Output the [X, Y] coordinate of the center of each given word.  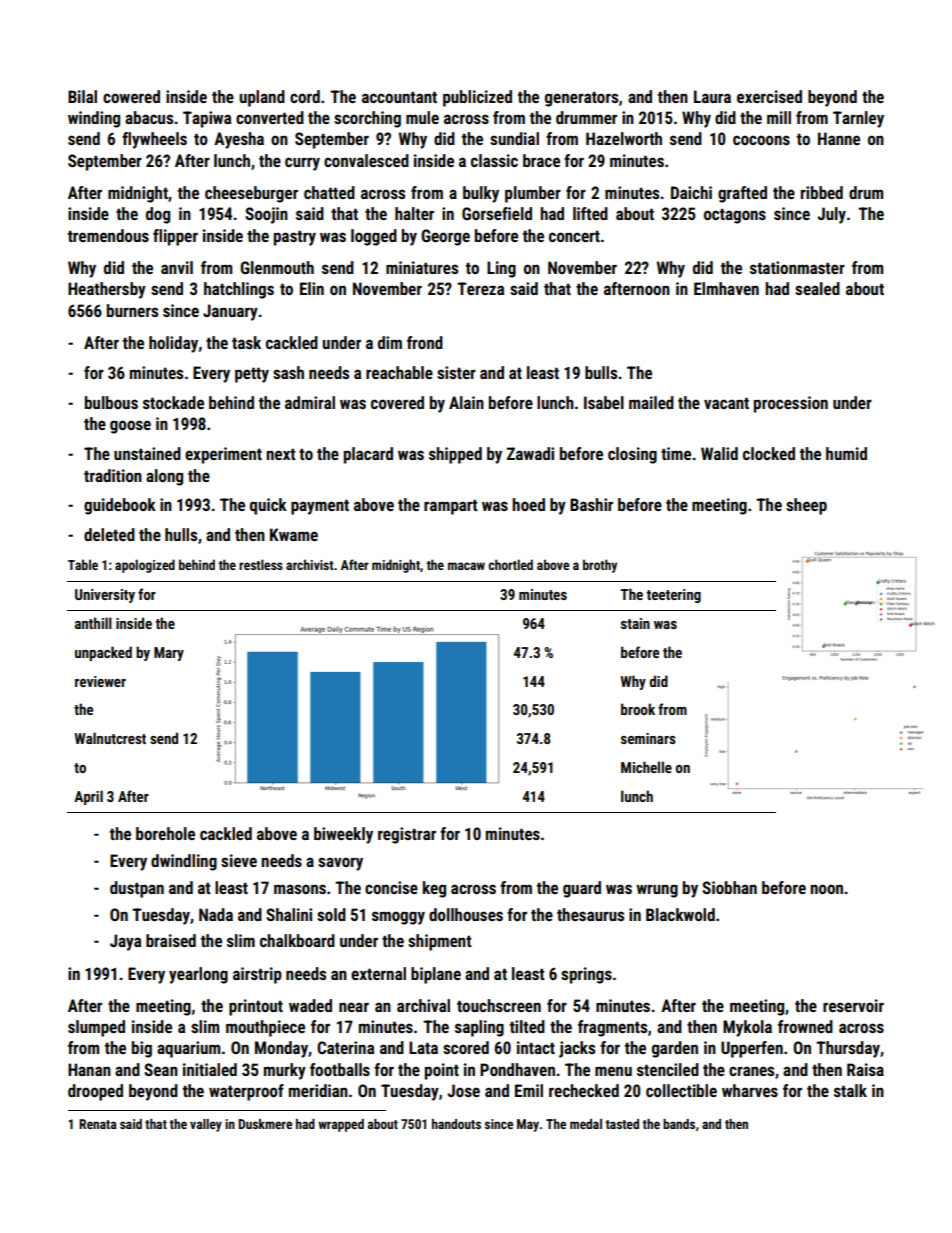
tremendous [108, 235]
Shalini [289, 914]
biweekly [343, 835]
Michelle [646, 767]
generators [581, 99]
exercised [769, 96]
